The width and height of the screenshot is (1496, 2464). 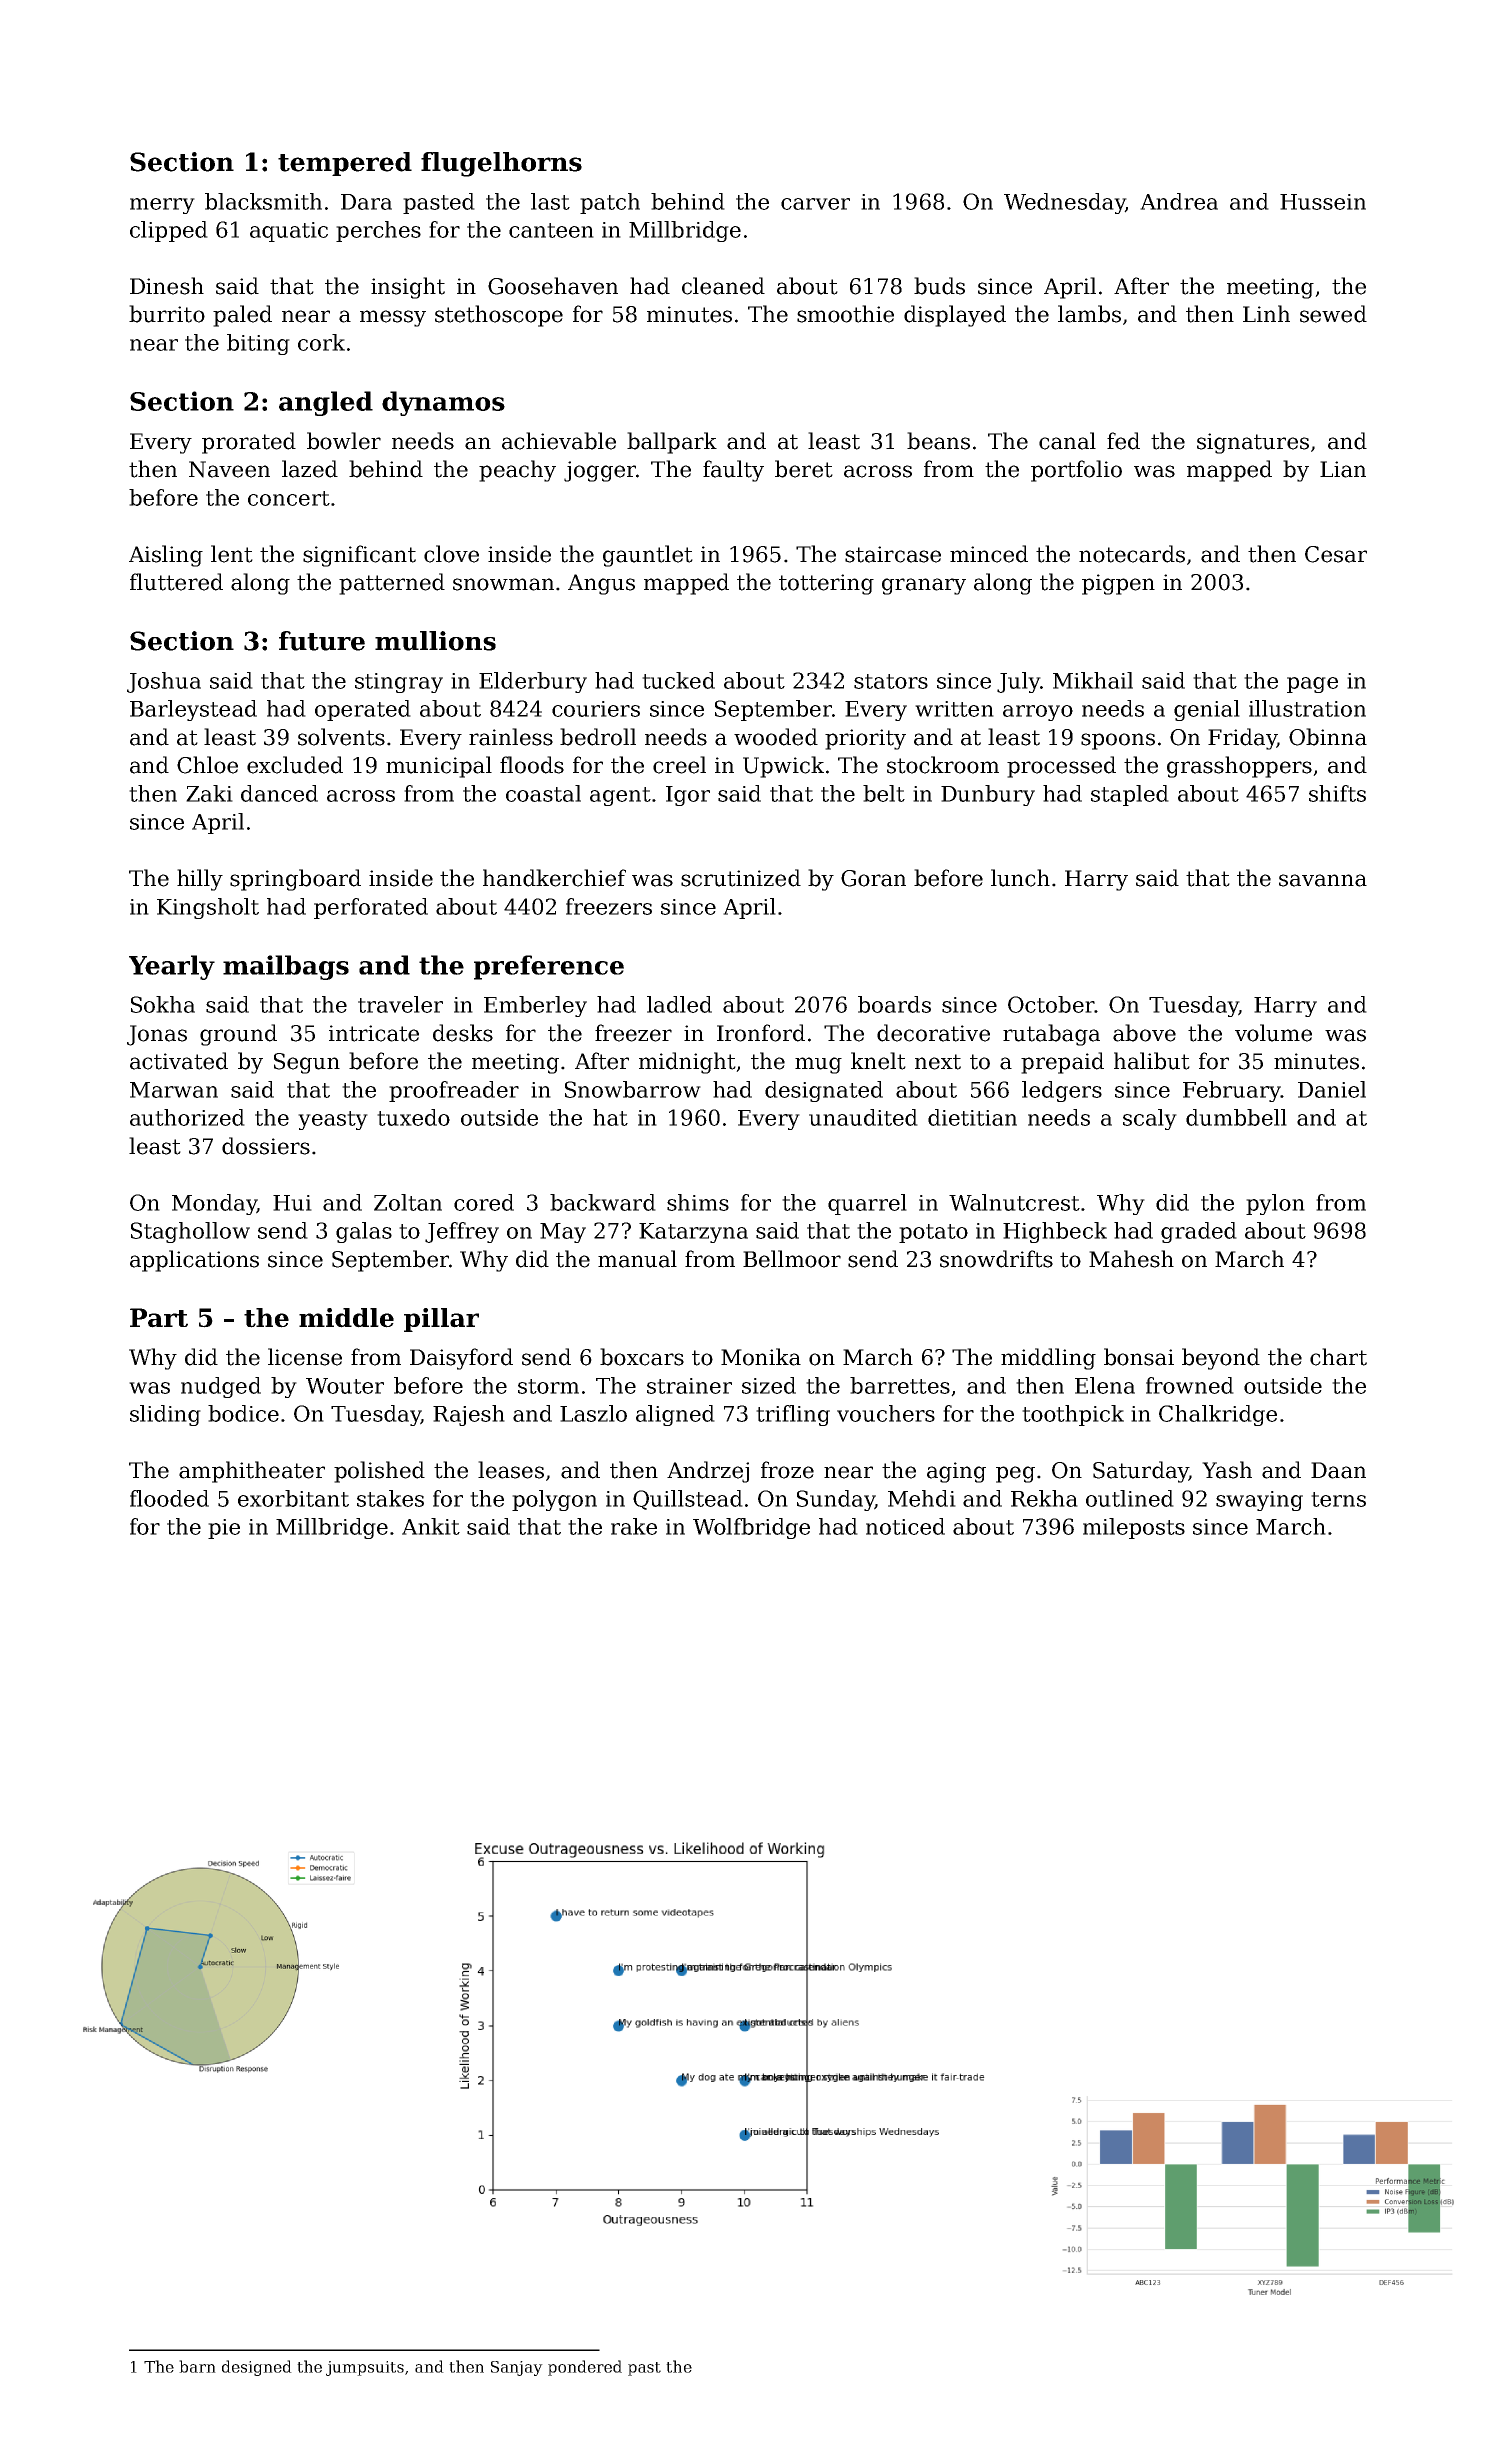 What do you see at coordinates (517, 2368) in the screenshot?
I see `Sanjay` at bounding box center [517, 2368].
